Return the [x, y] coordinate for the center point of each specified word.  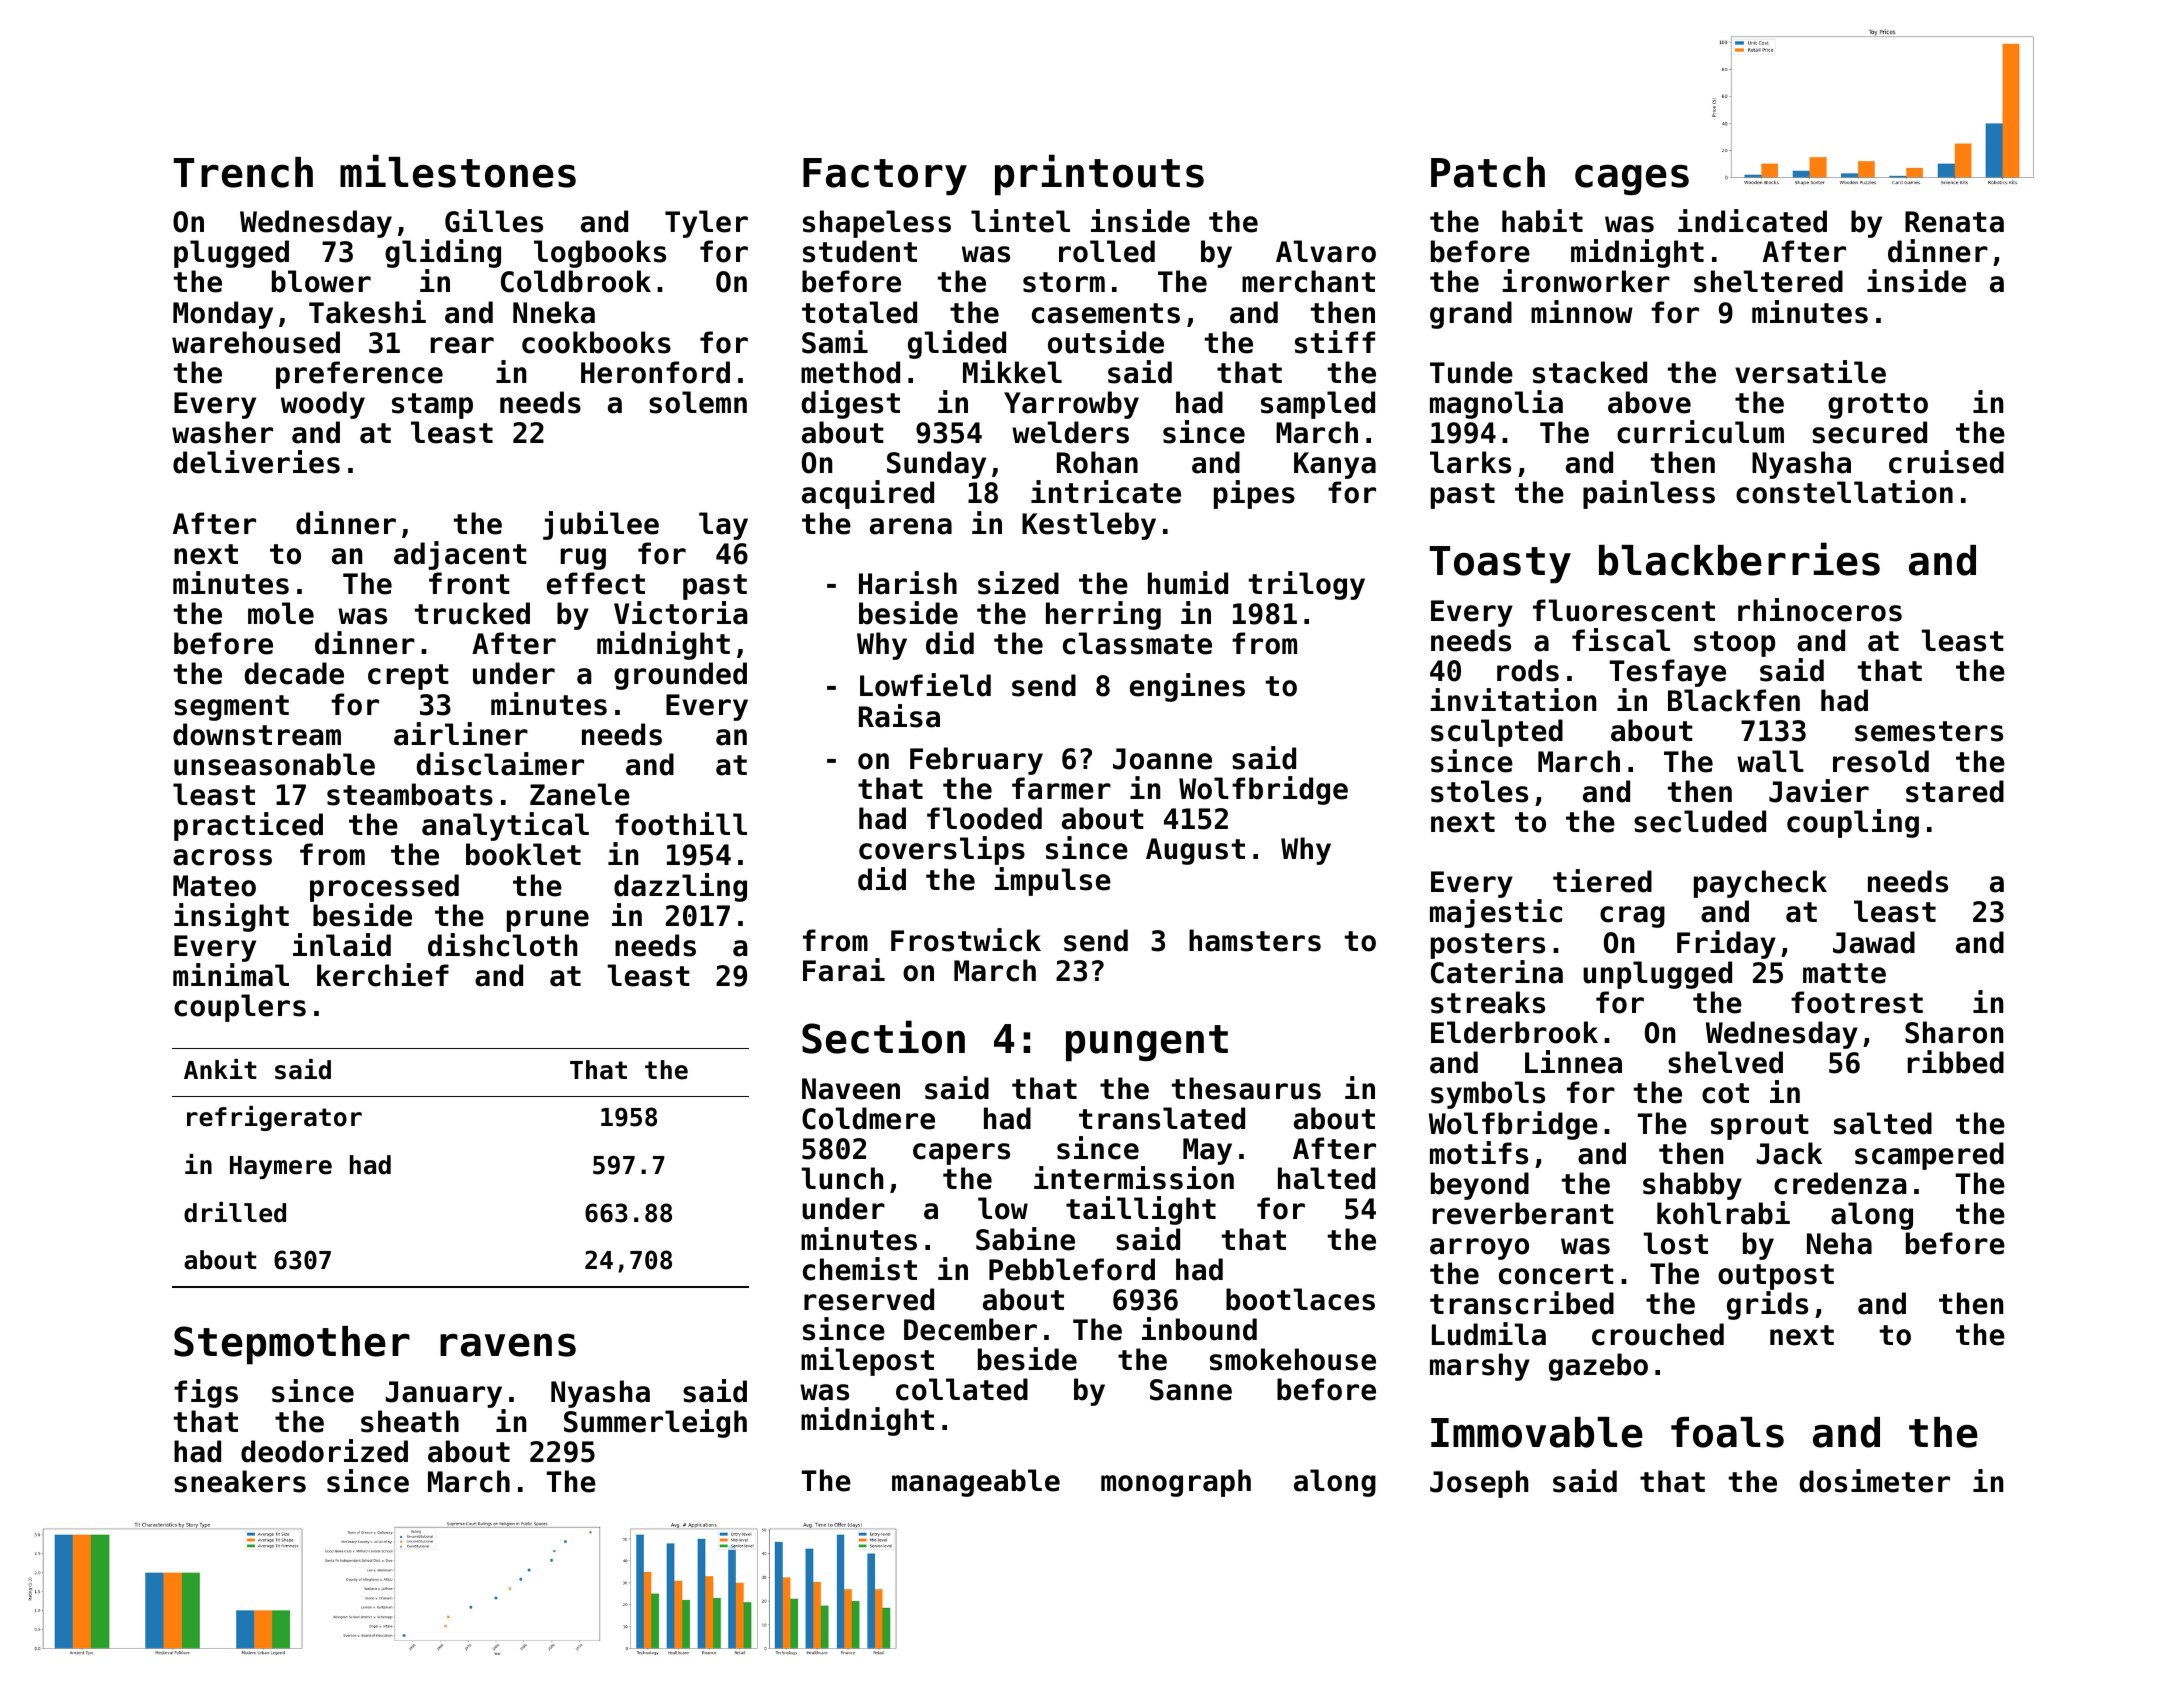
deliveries [256, 462]
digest [851, 404]
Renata [1954, 222]
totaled [859, 312]
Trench [243, 172]
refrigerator [274, 1118]
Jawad [1874, 942]
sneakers [240, 1481]
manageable [976, 1483]
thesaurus [1246, 1088]
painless [1649, 494]
